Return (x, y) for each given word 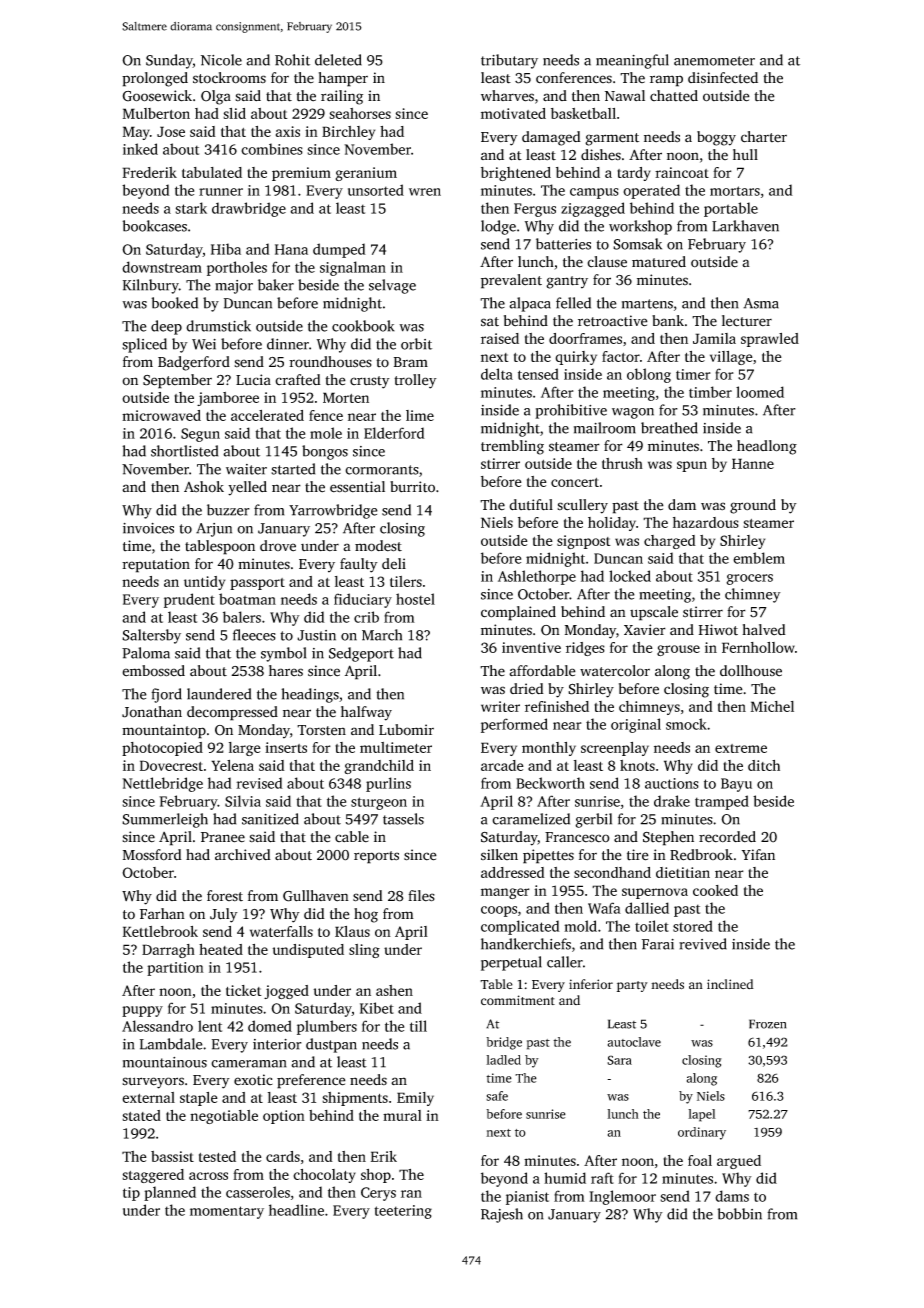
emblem (759, 558)
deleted (338, 60)
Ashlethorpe (537, 577)
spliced (144, 345)
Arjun (214, 530)
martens (647, 304)
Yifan (758, 854)
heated (221, 949)
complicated (520, 927)
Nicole (221, 60)
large (245, 749)
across (208, 1176)
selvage (392, 286)
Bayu (736, 785)
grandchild (379, 767)
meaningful (632, 61)
